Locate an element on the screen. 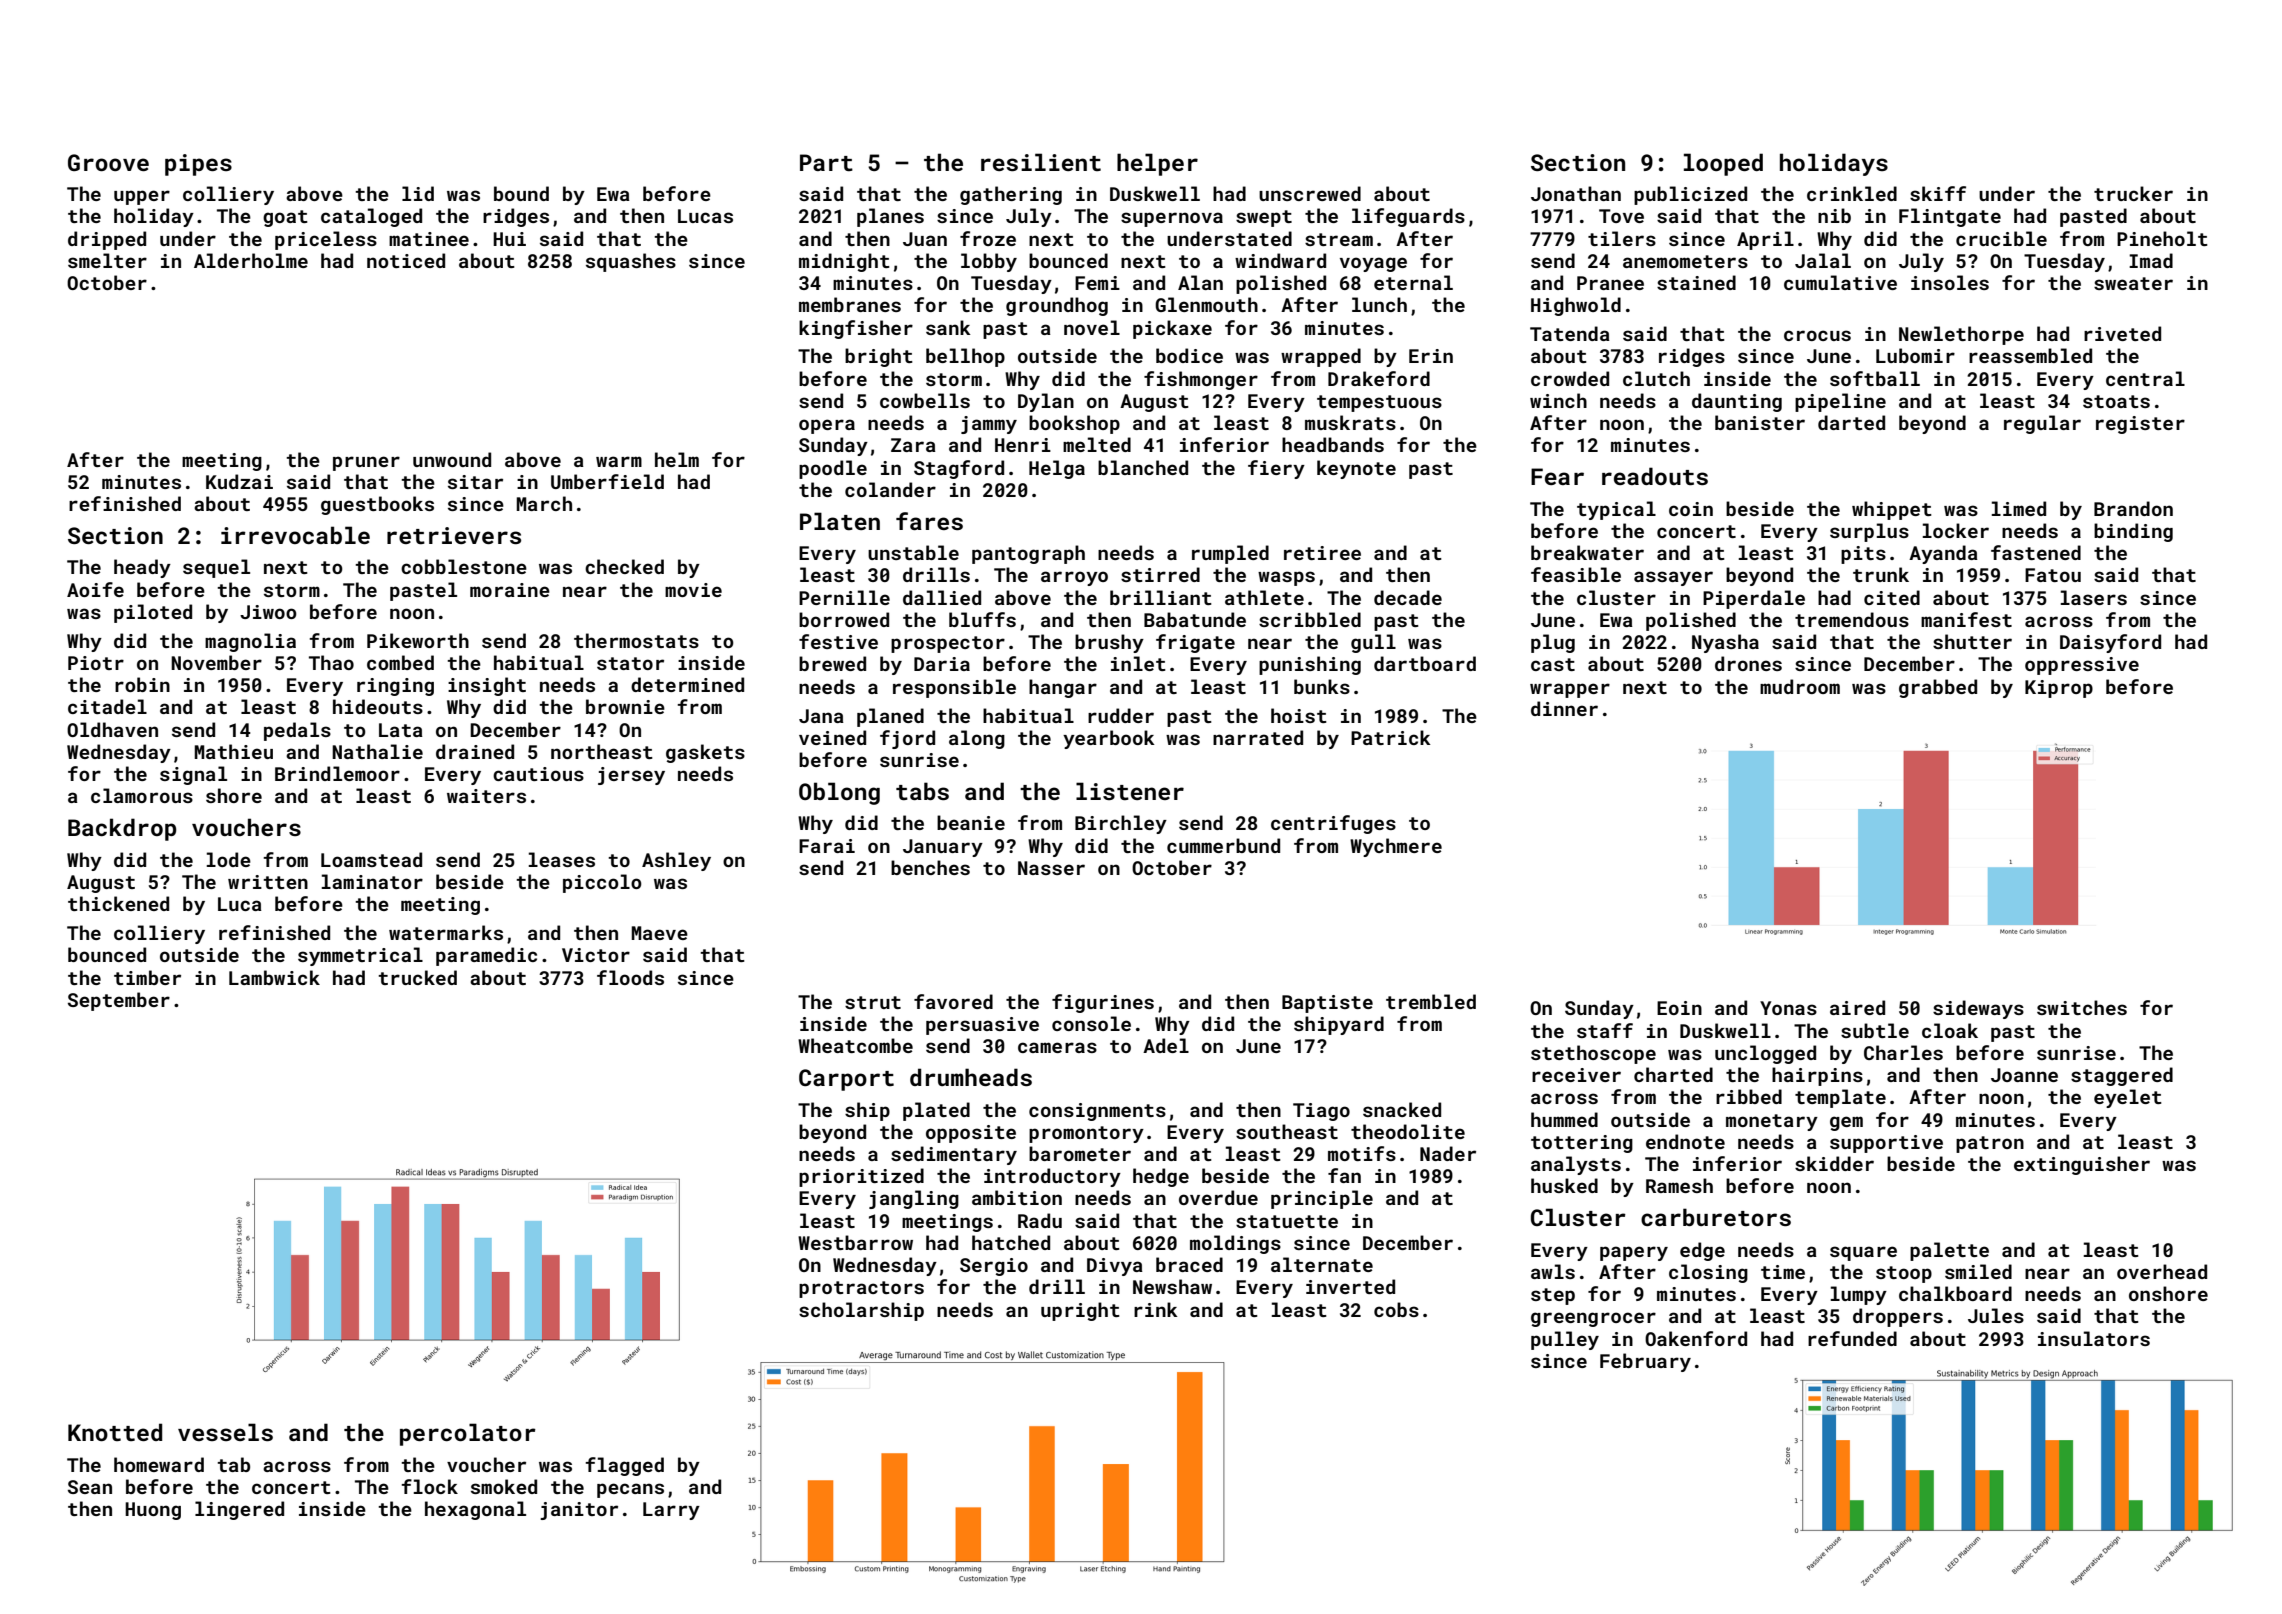 The image size is (2282, 1614). wasps is located at coordinates (1286, 578).
